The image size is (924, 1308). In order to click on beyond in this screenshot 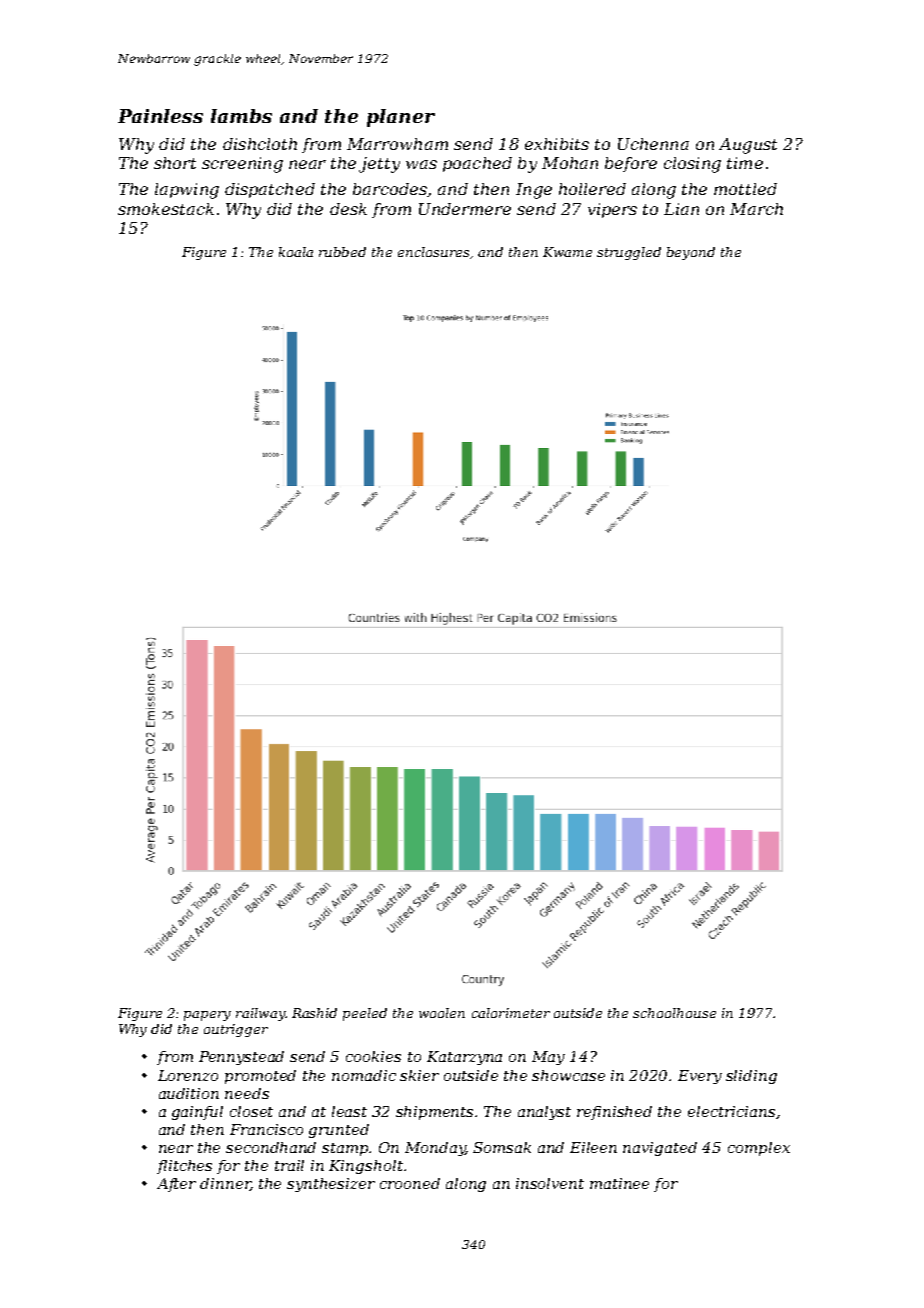, I will do `click(691, 253)`.
